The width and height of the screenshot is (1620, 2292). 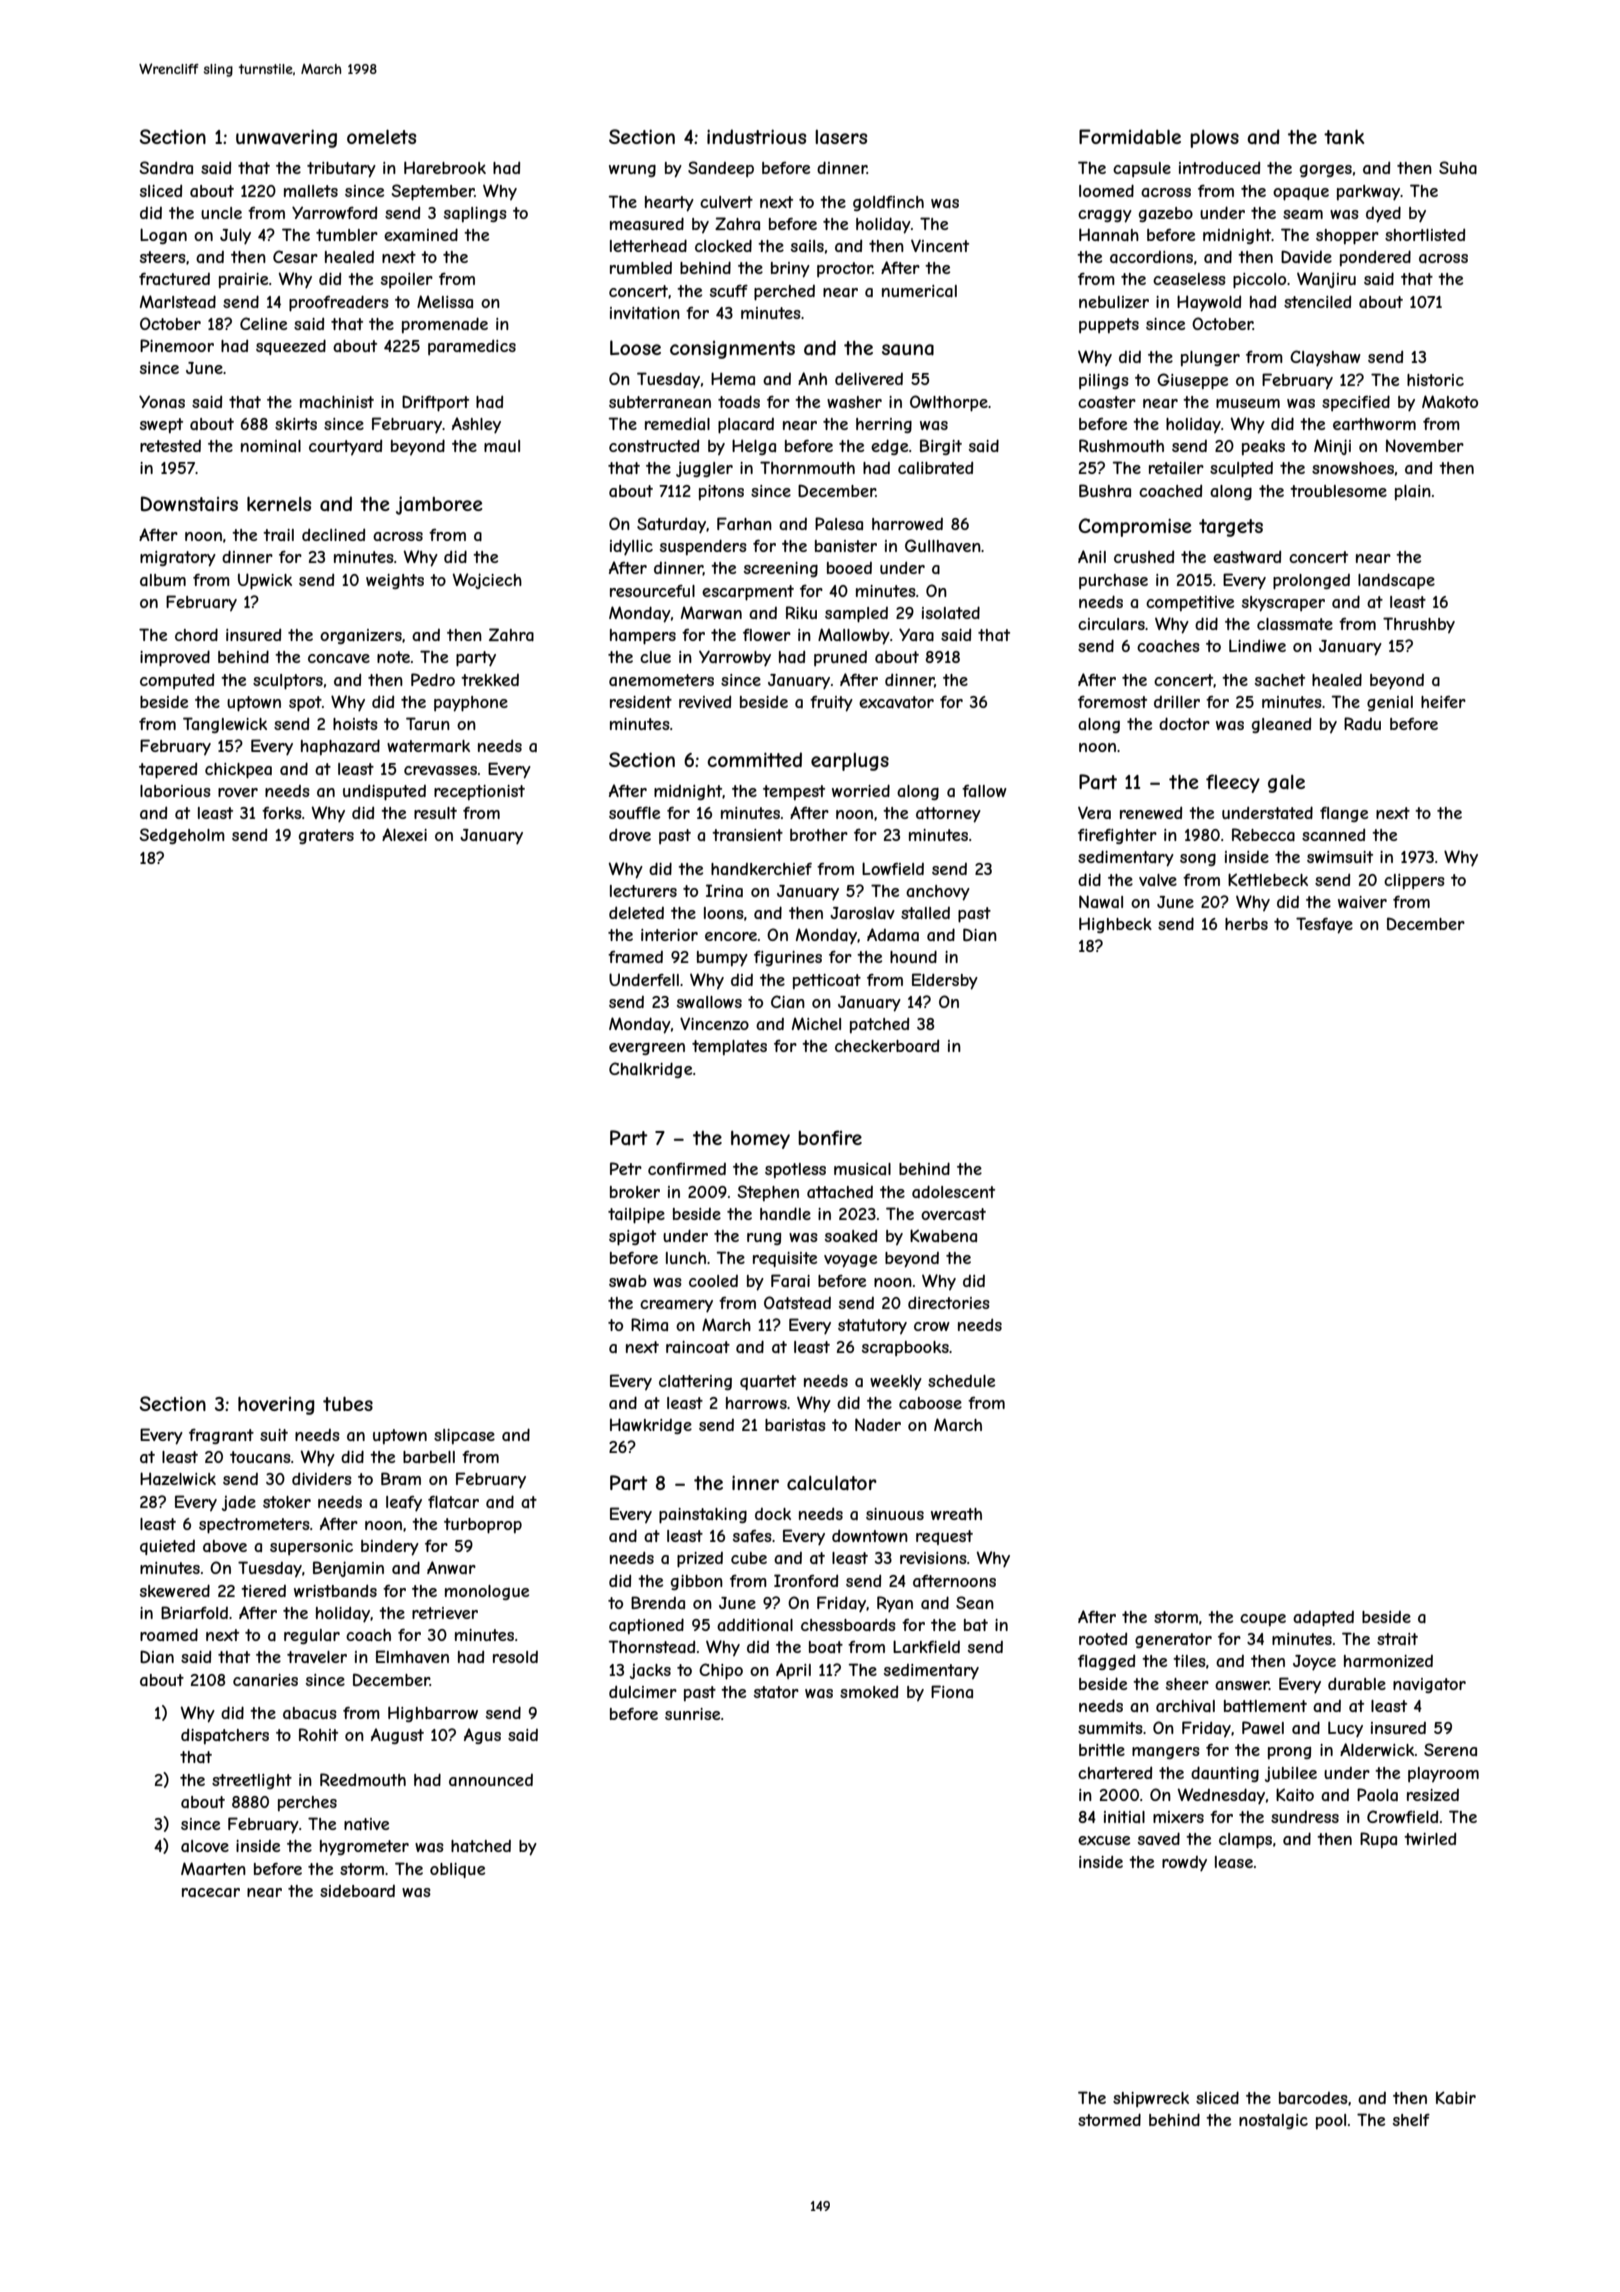 What do you see at coordinates (1151, 2099) in the screenshot?
I see `shipwreck` at bounding box center [1151, 2099].
